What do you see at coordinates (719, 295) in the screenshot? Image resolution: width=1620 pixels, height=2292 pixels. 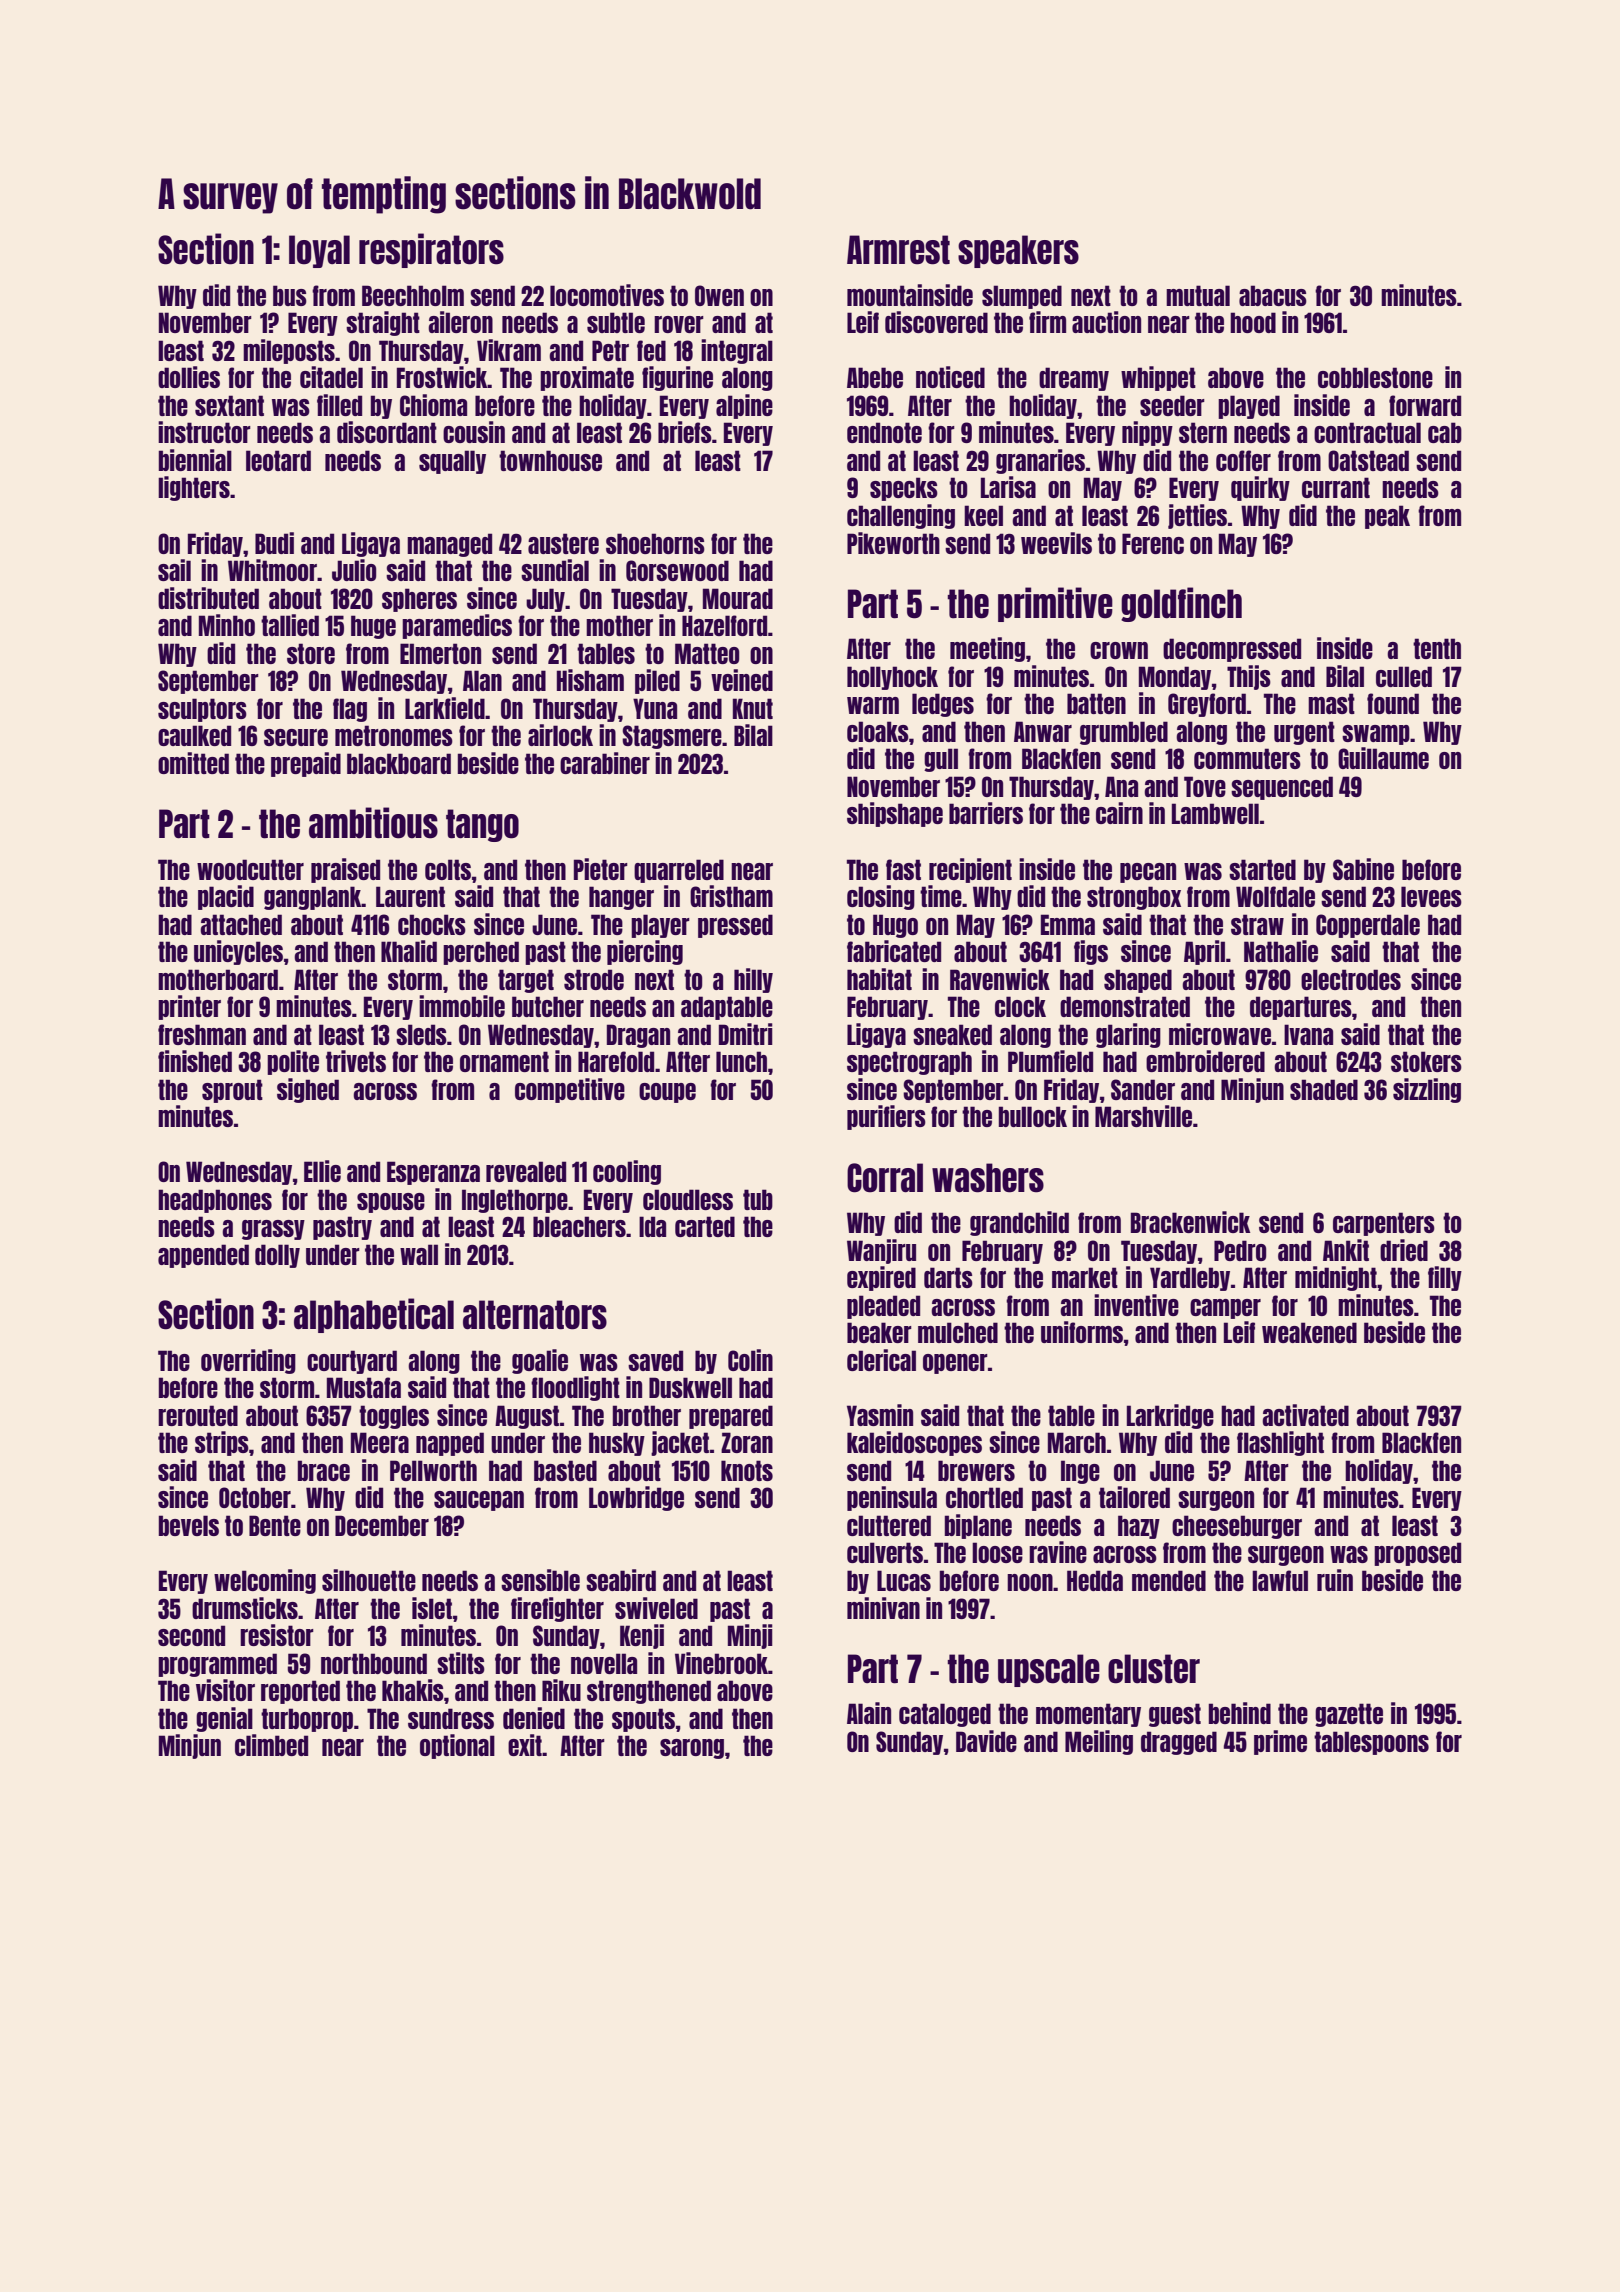 I see `Owen` at bounding box center [719, 295].
